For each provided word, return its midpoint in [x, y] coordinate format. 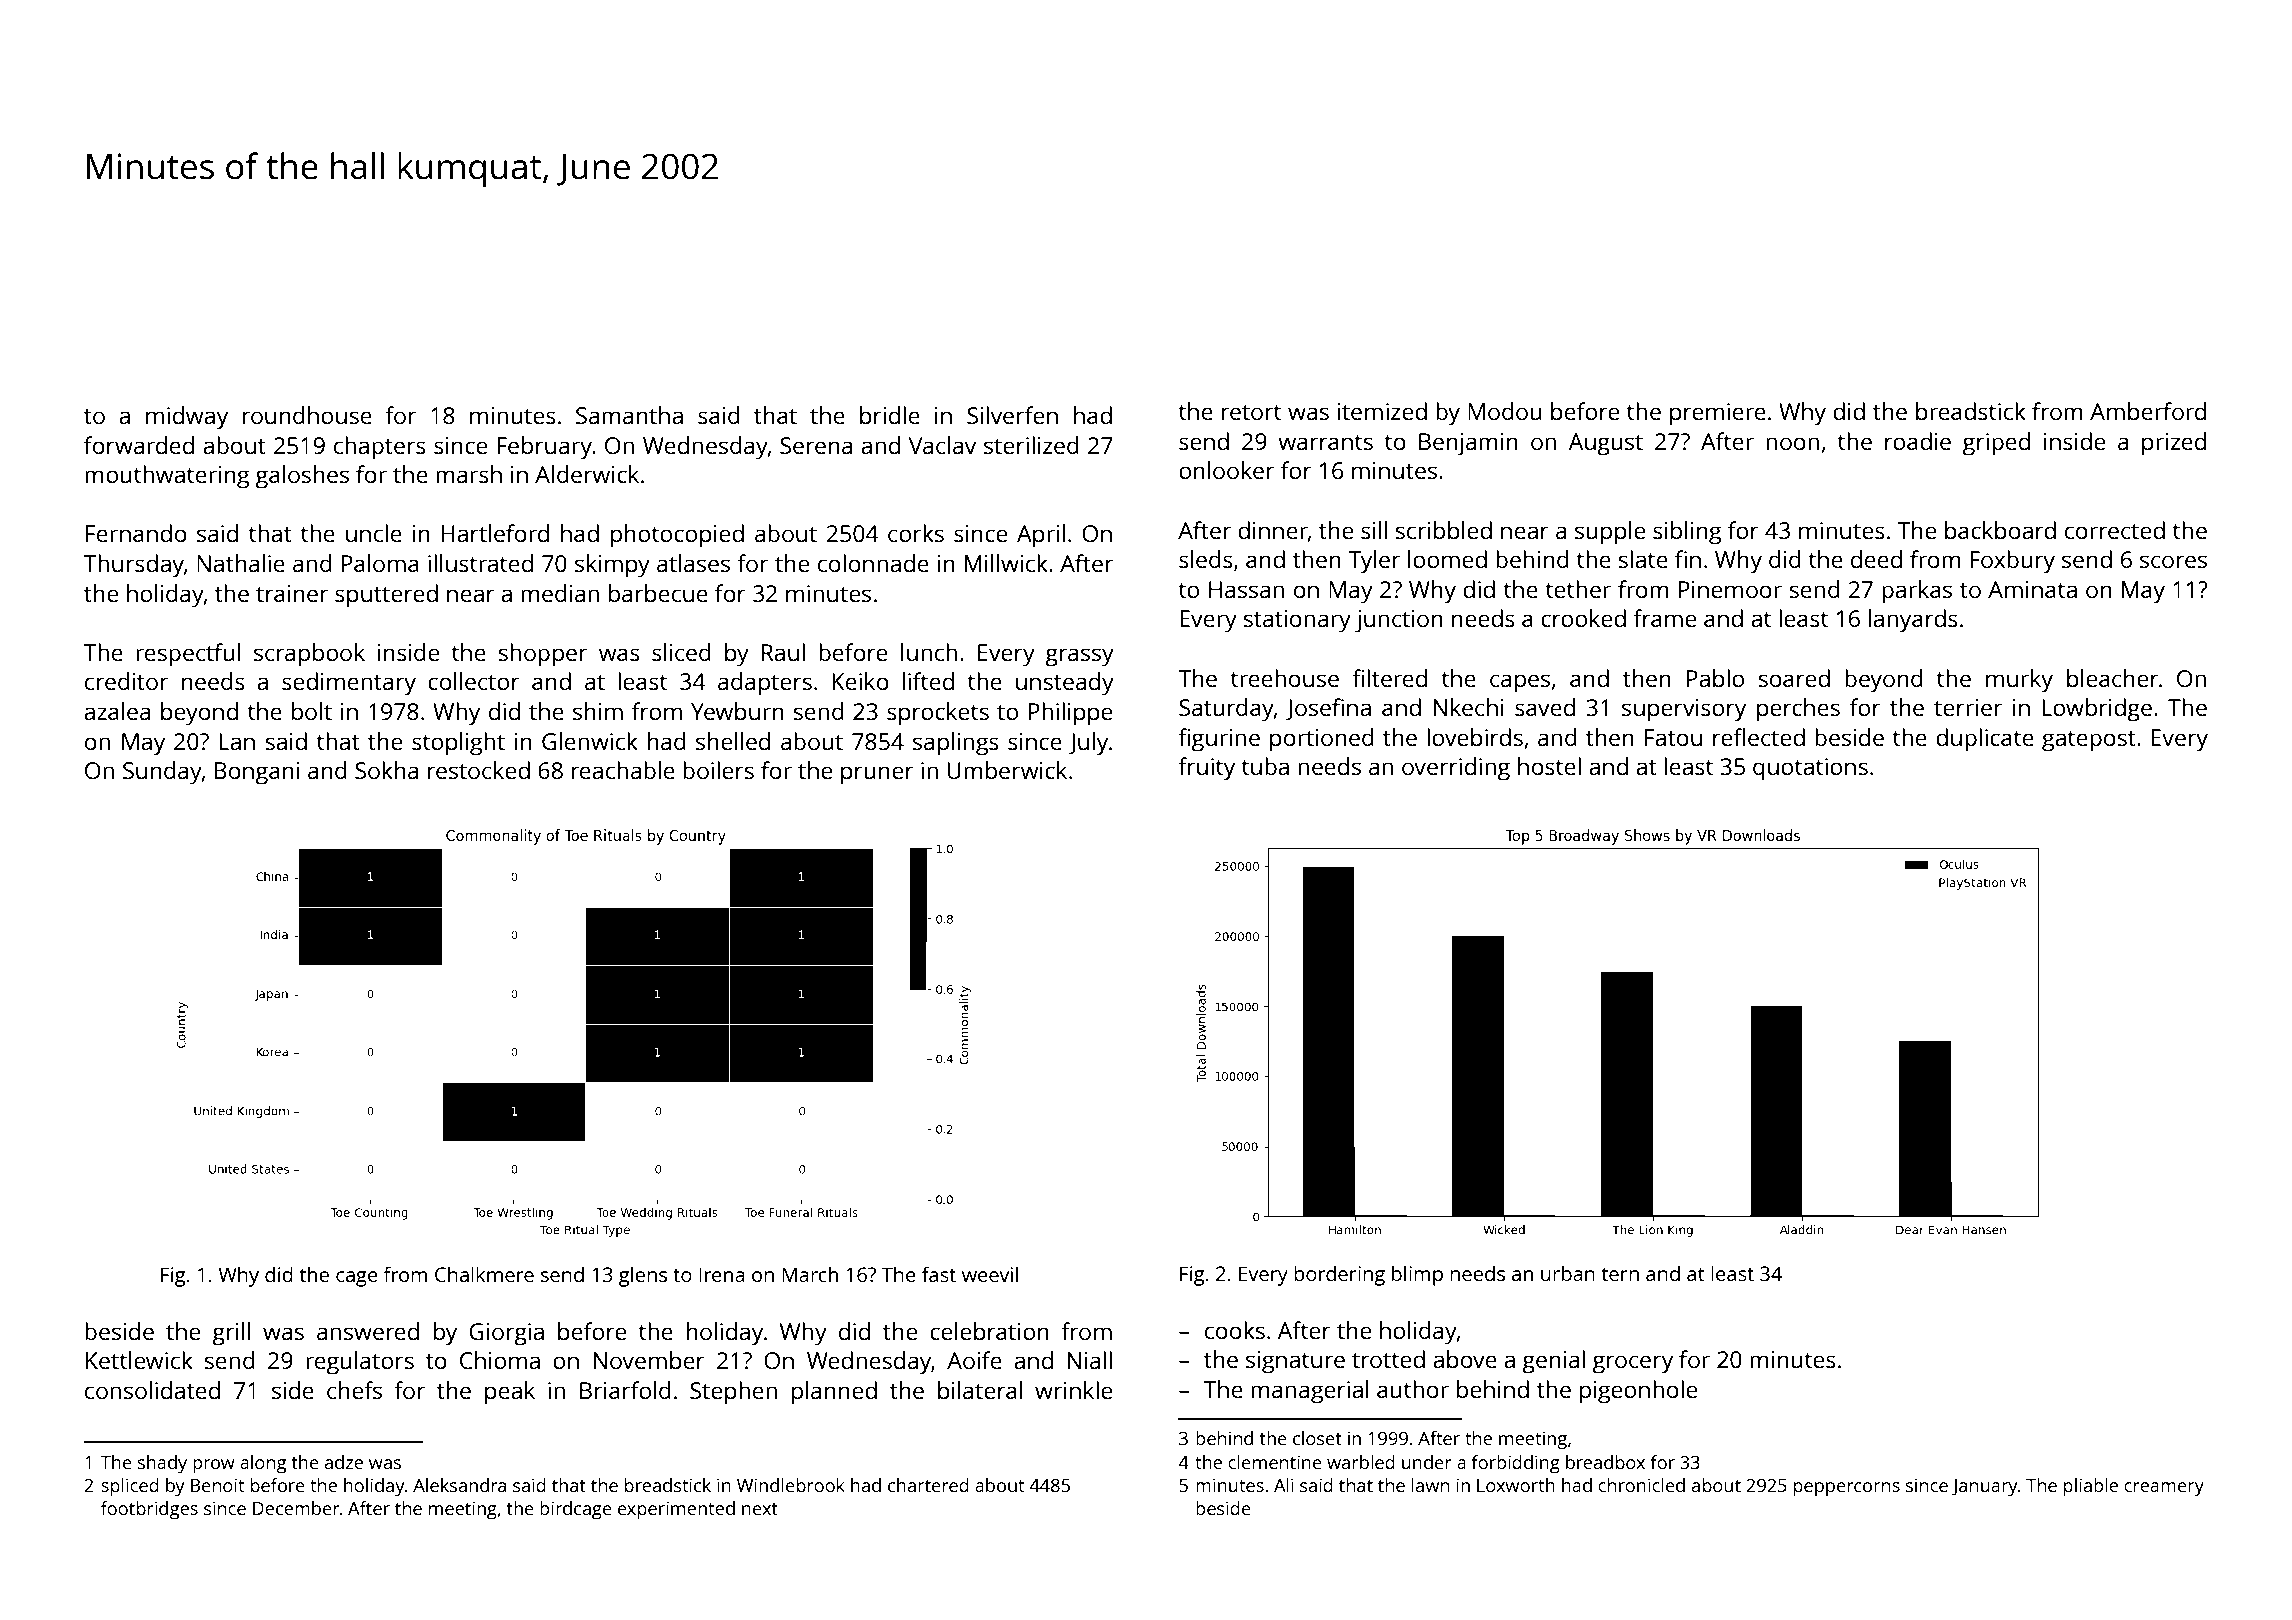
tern [1620, 1274]
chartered [928, 1485]
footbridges [149, 1510]
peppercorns [1847, 1489]
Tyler [1374, 562]
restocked [479, 770]
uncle [374, 533]
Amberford [2148, 411]
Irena [722, 1274]
